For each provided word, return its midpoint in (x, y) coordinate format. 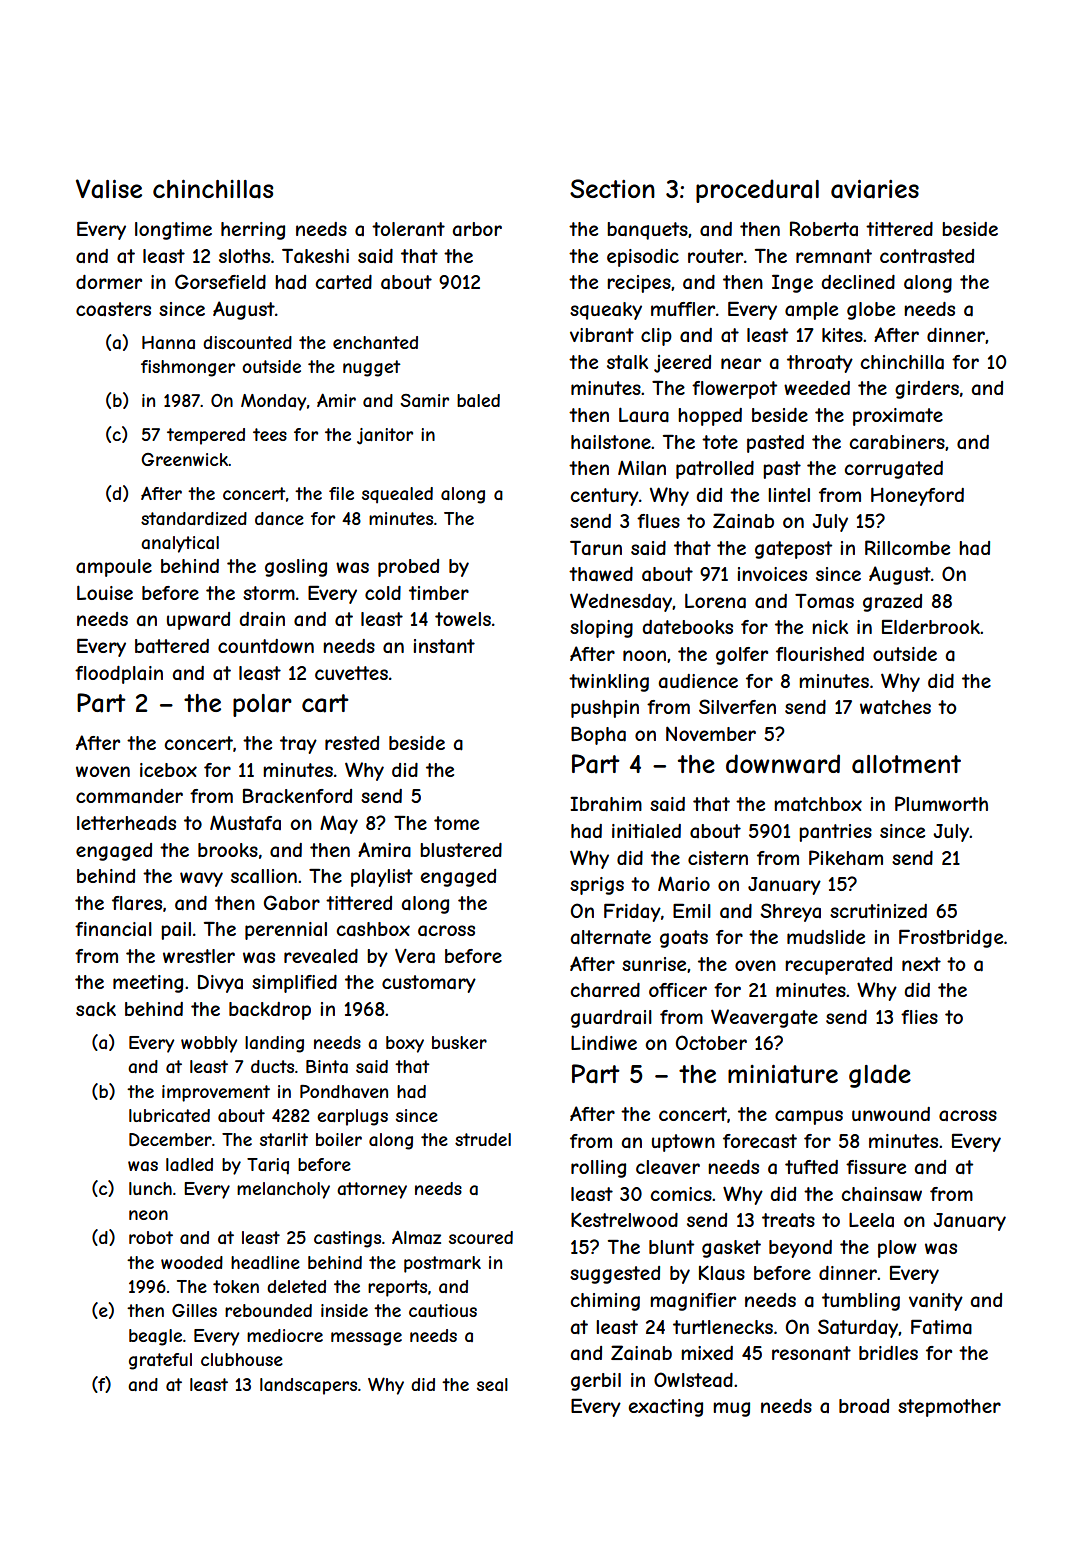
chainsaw (881, 1194)
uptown (683, 1143)
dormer (109, 282)
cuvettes (351, 673)
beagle (155, 1337)
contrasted (927, 256)
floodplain (119, 675)
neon (148, 1215)
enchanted (375, 342)
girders (927, 390)
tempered (206, 436)
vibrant (602, 335)
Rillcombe (907, 547)
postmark (442, 1264)
